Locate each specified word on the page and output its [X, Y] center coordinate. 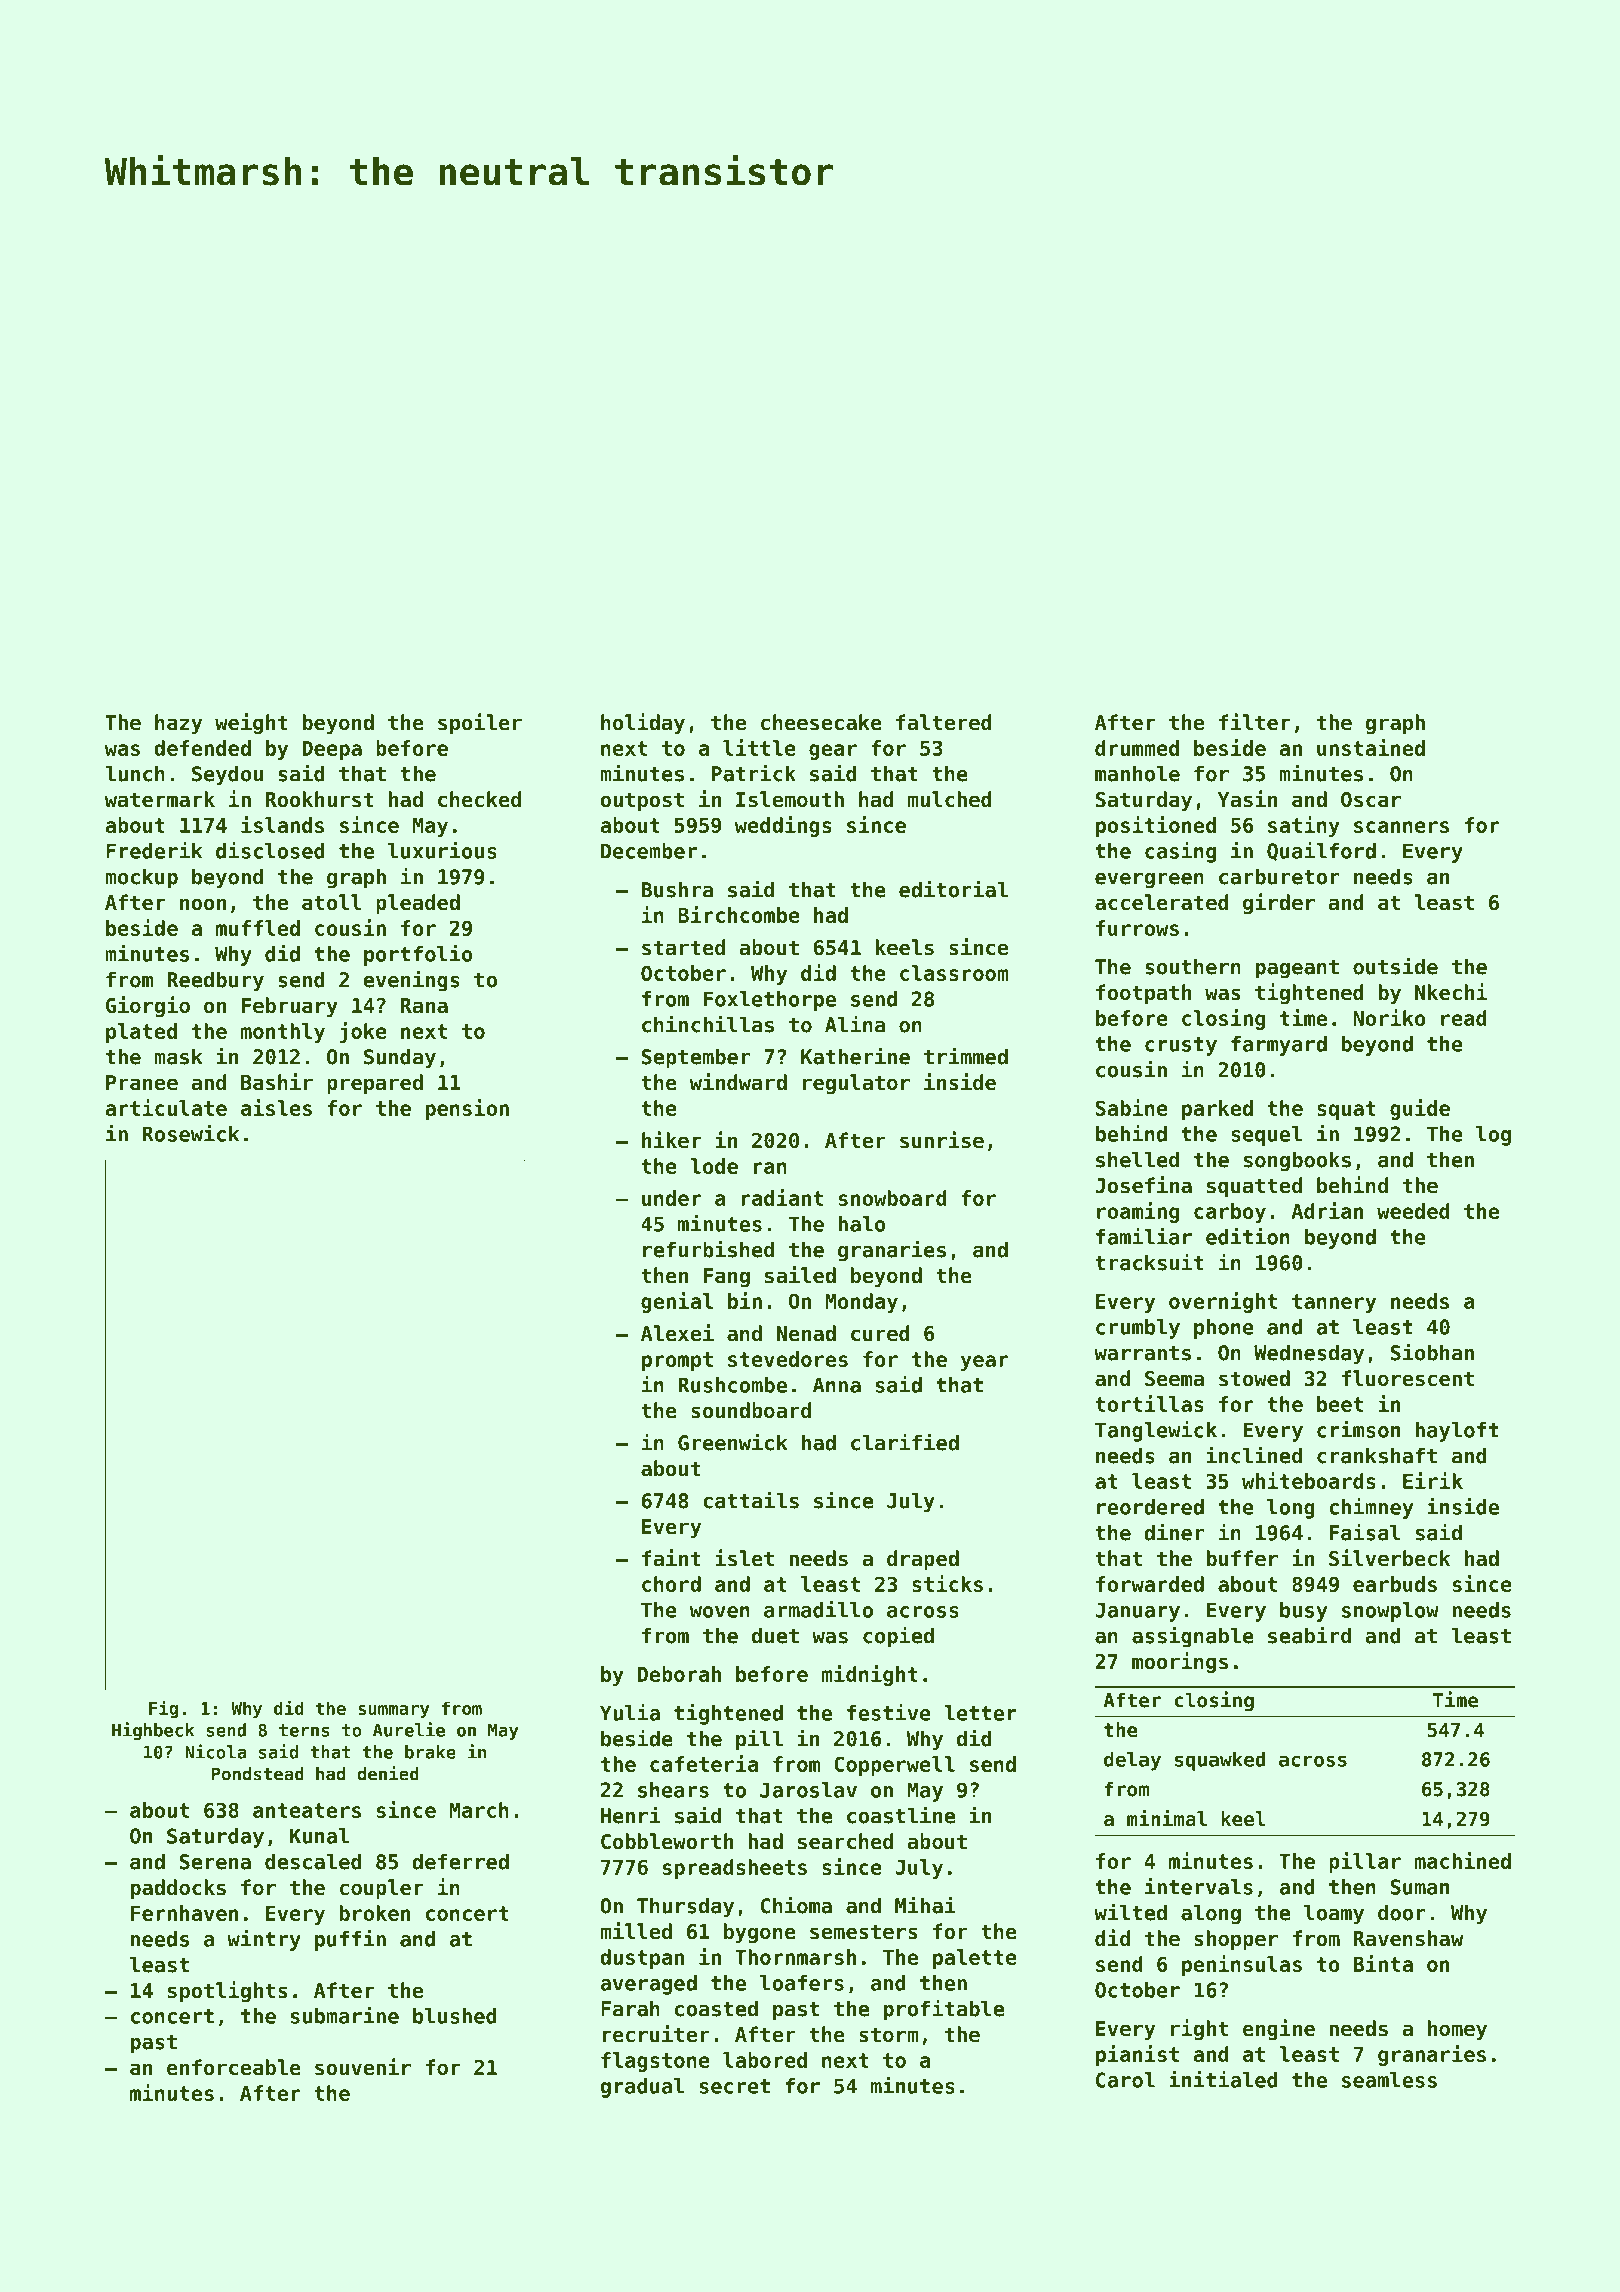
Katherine [855, 1056]
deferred [460, 1861]
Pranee [142, 1083]
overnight [1223, 1302]
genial [677, 1302]
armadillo [818, 1609]
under [671, 1198]
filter [1254, 722]
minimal [1167, 1818]
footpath [1143, 994]
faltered [944, 722]
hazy [178, 724]
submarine [345, 2015]
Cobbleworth [667, 1841]
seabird [1309, 1635]
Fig [163, 1709]
